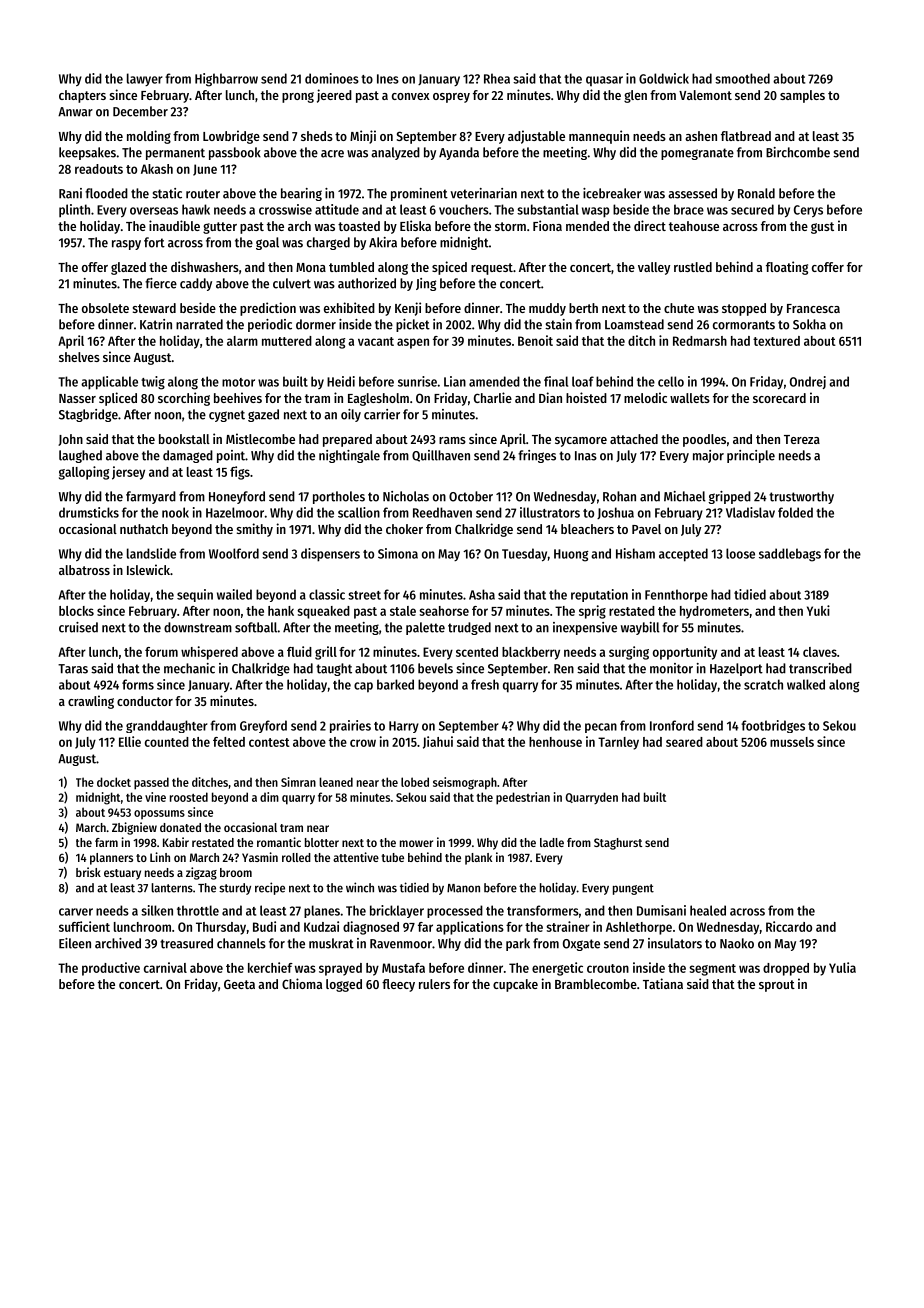 The height and width of the screenshot is (1308, 924). Describe the element at coordinates (792, 742) in the screenshot. I see `mussels` at that location.
